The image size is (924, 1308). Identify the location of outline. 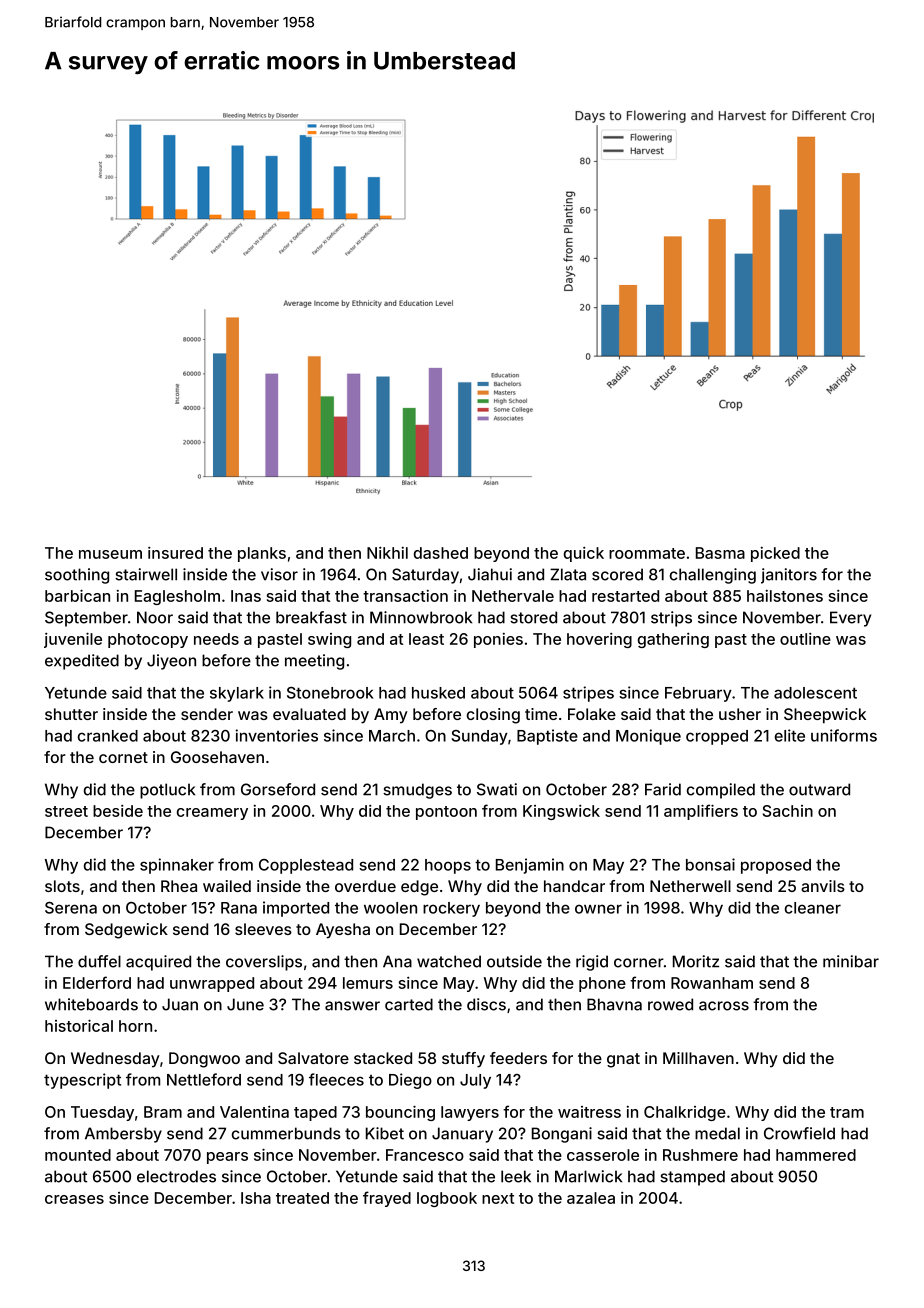
(805, 639).
